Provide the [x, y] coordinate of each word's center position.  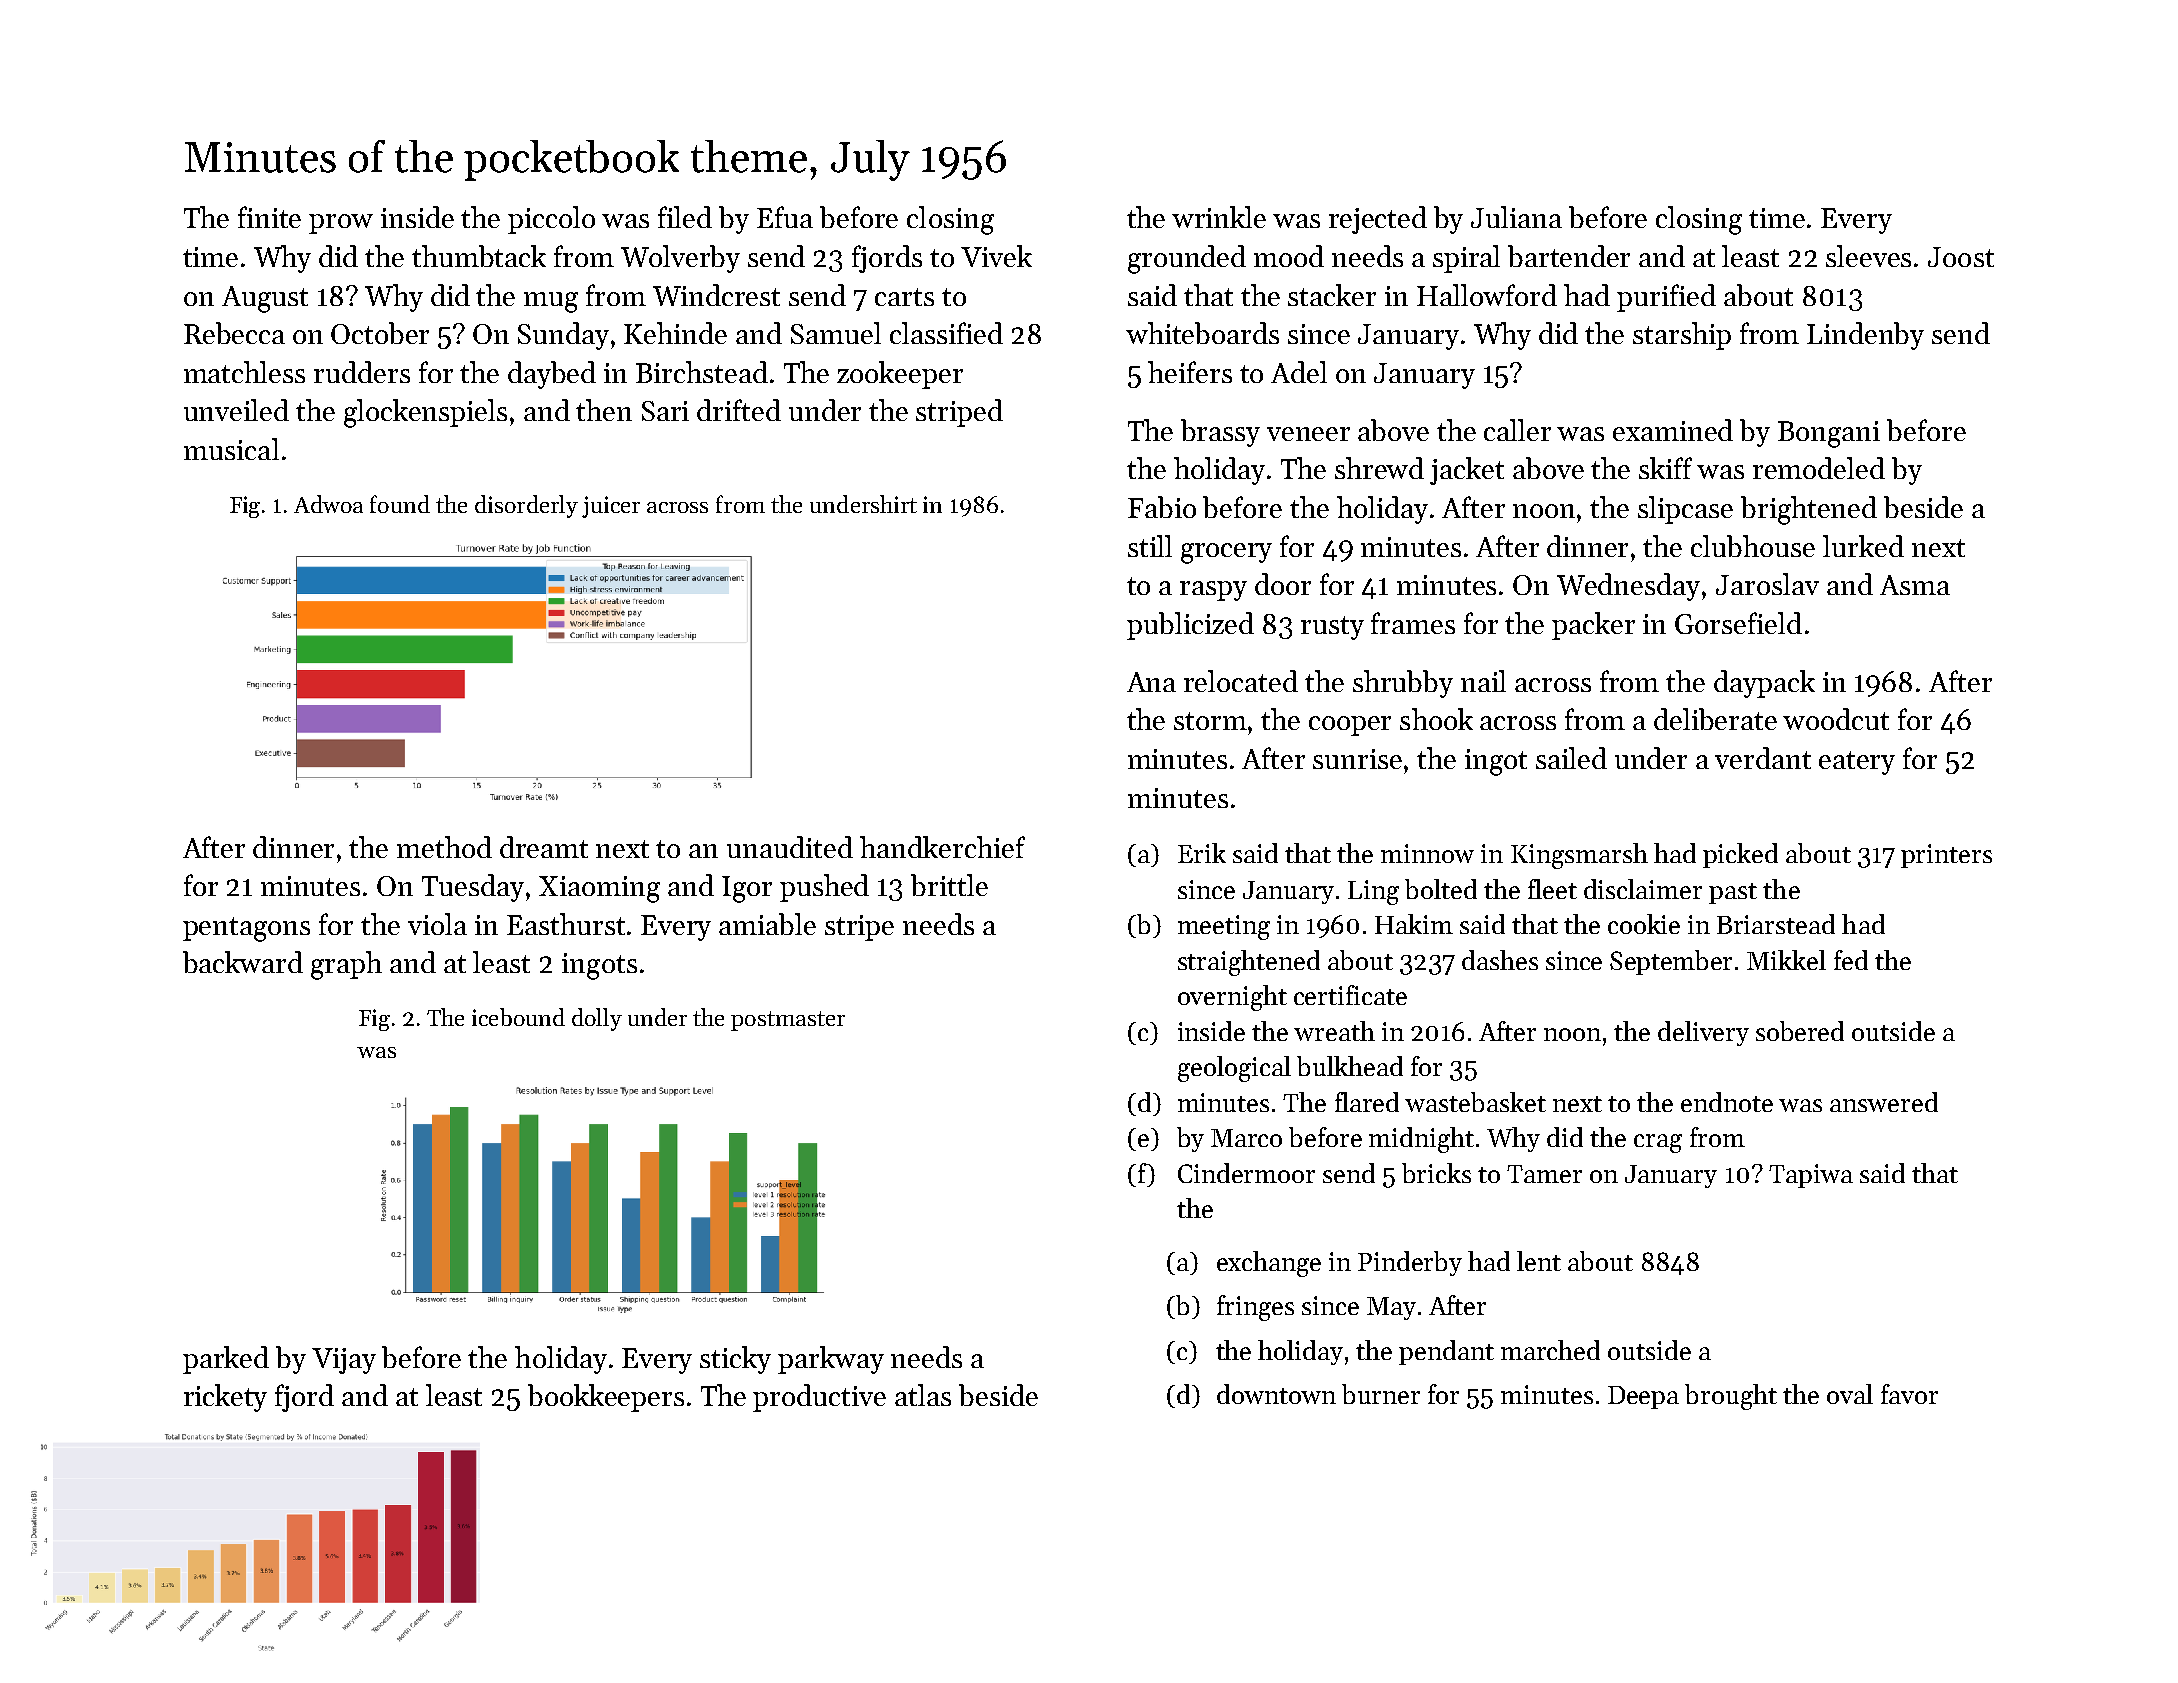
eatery [1857, 763]
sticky [735, 1360]
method [444, 847]
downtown [1276, 1394]
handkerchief [942, 847]
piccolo [551, 220]
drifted [739, 410]
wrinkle [1219, 217]
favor [1909, 1394]
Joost [1961, 257]
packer [1593, 626]
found [400, 504]
